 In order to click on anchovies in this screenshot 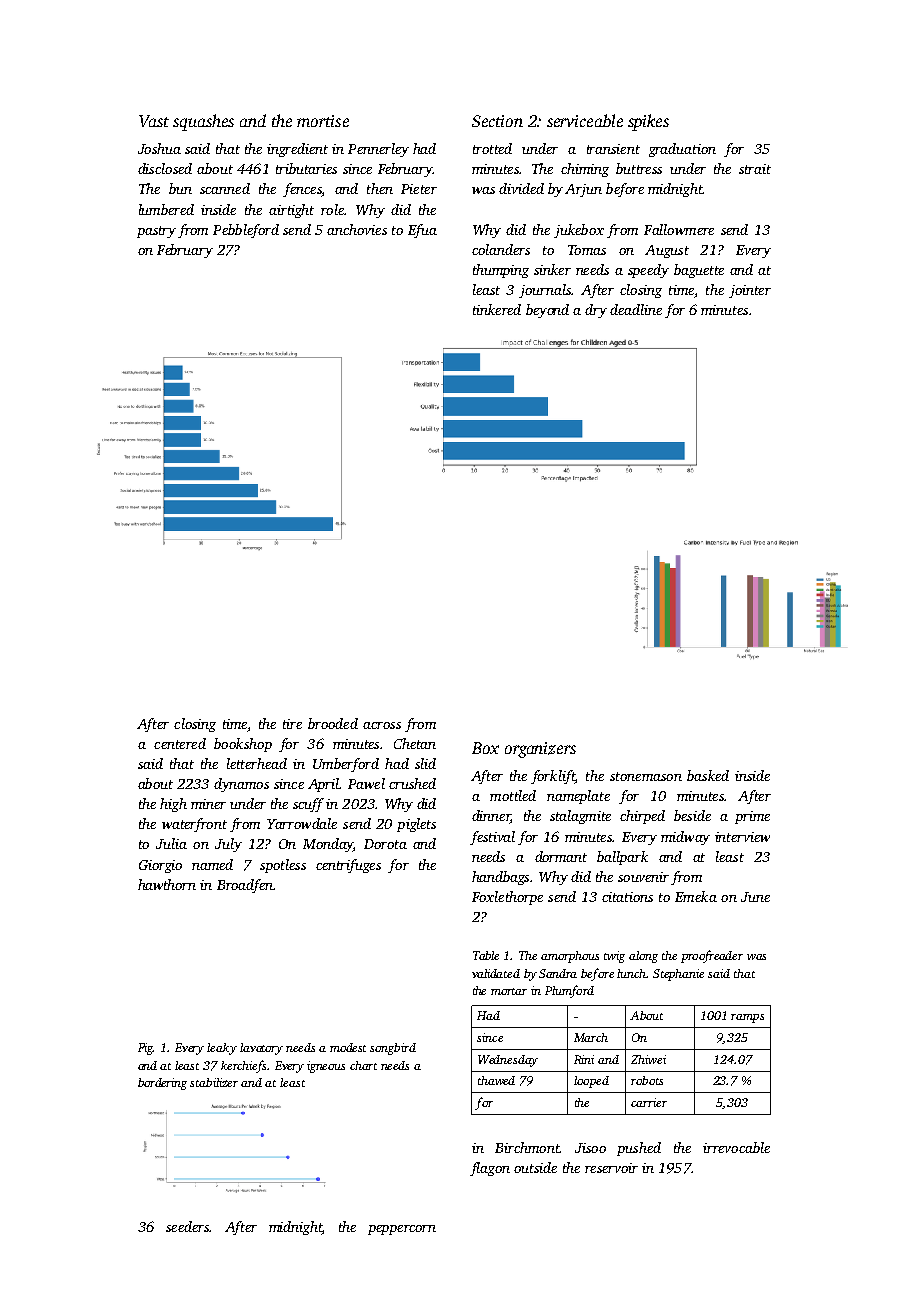, I will do `click(357, 229)`.
